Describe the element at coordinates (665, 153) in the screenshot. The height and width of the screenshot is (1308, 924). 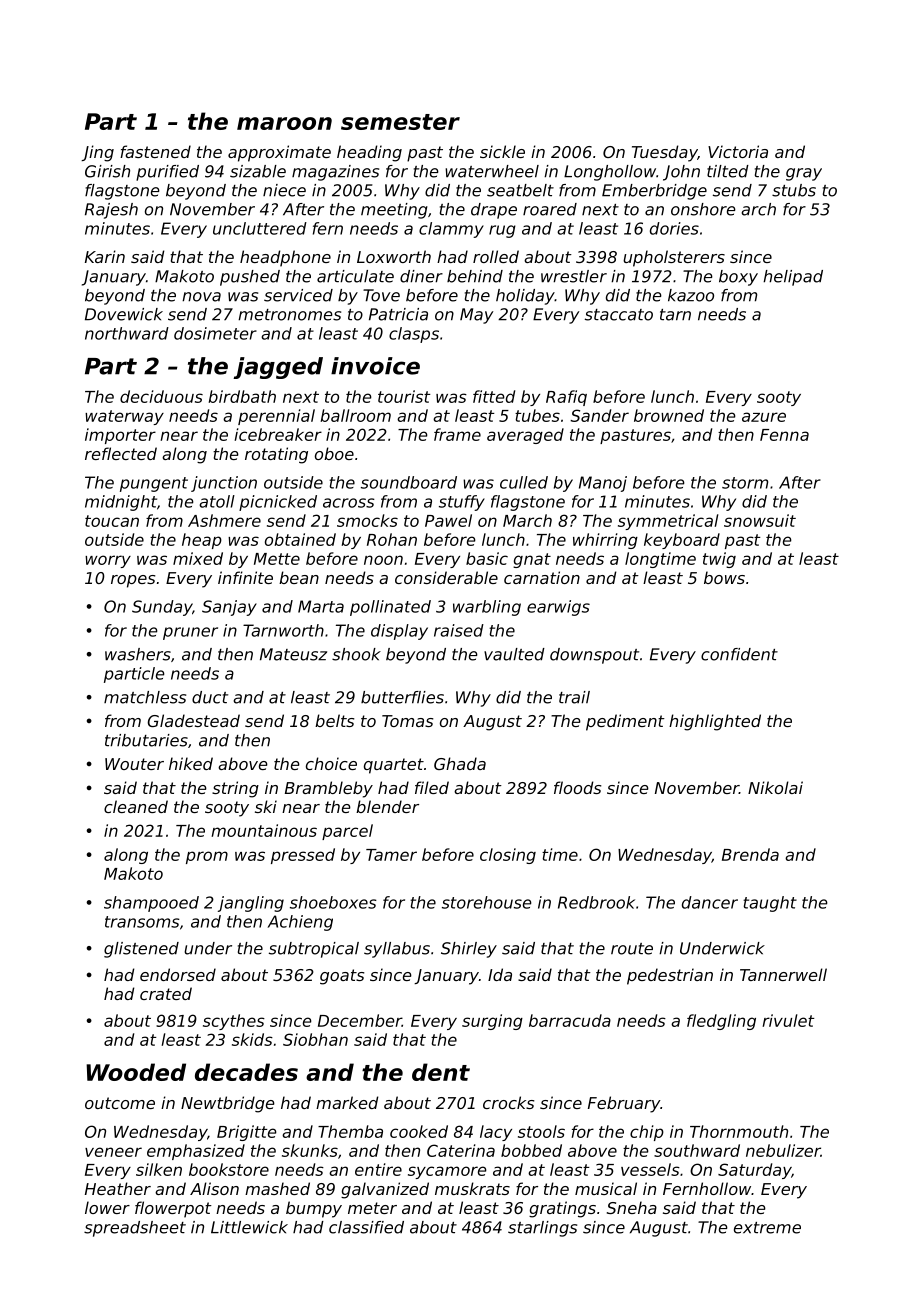
I see `Tuesday` at that location.
